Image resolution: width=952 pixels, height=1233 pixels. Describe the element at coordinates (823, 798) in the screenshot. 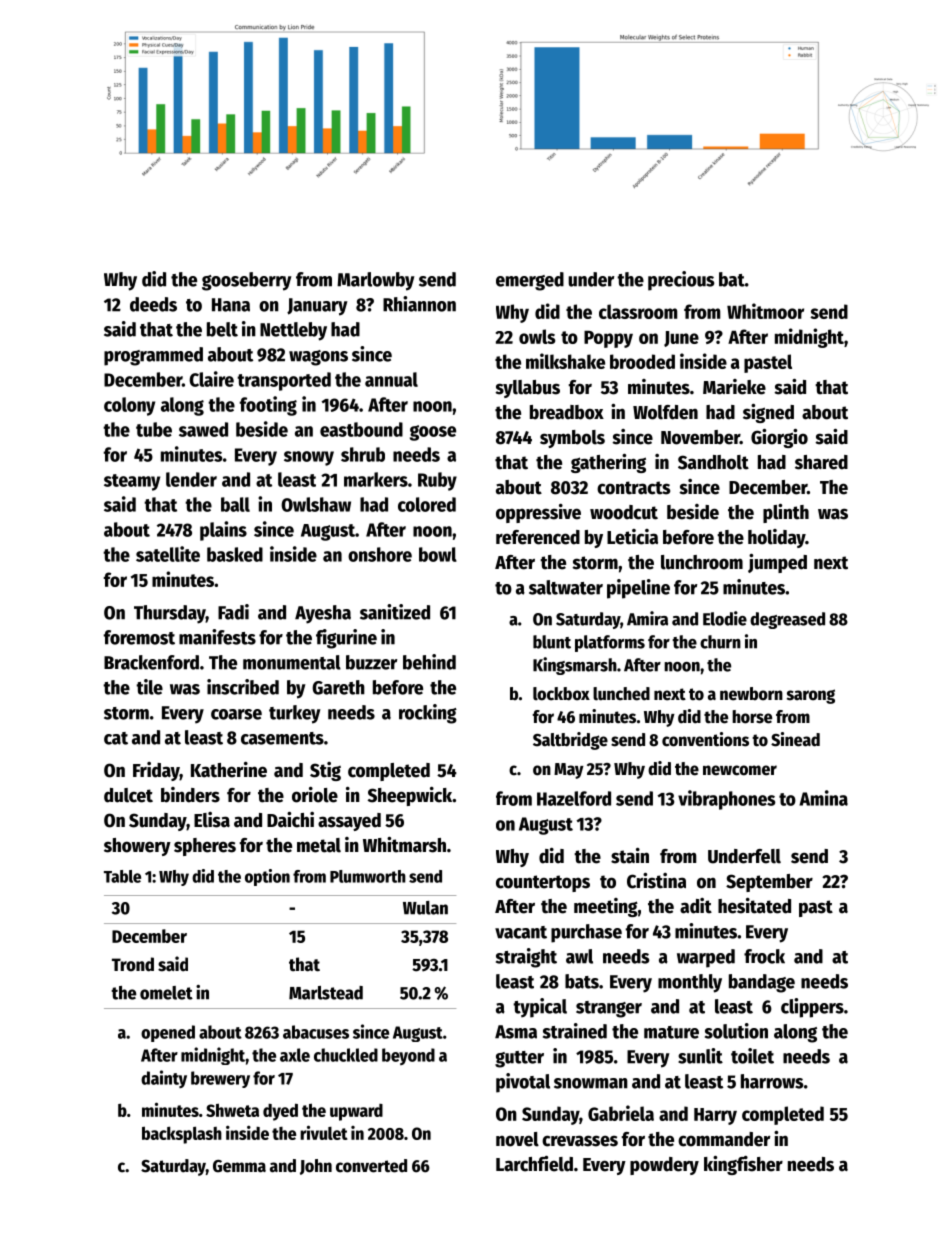

I see `Amina` at that location.
